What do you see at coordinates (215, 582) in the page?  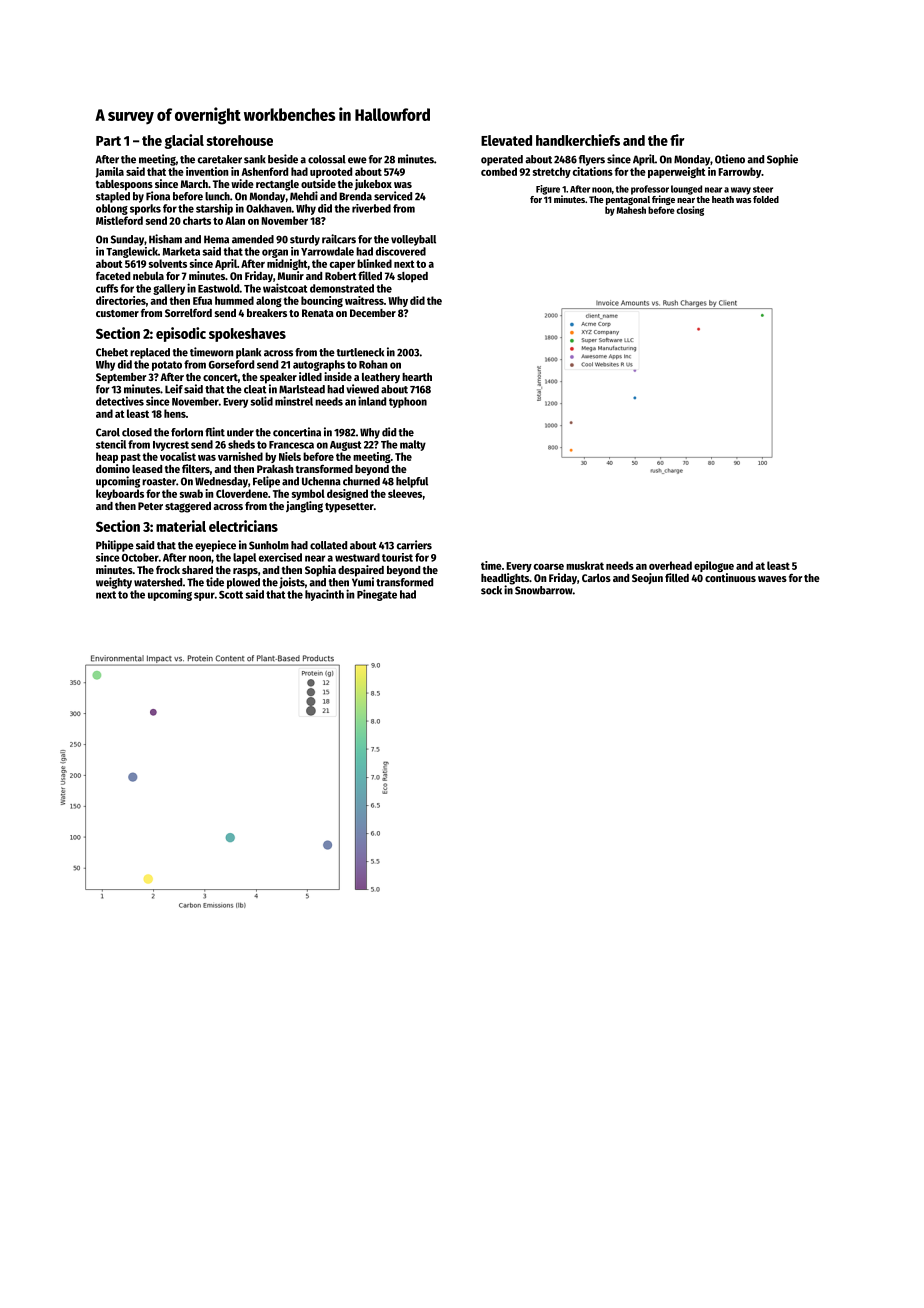 I see `tide` at bounding box center [215, 582].
